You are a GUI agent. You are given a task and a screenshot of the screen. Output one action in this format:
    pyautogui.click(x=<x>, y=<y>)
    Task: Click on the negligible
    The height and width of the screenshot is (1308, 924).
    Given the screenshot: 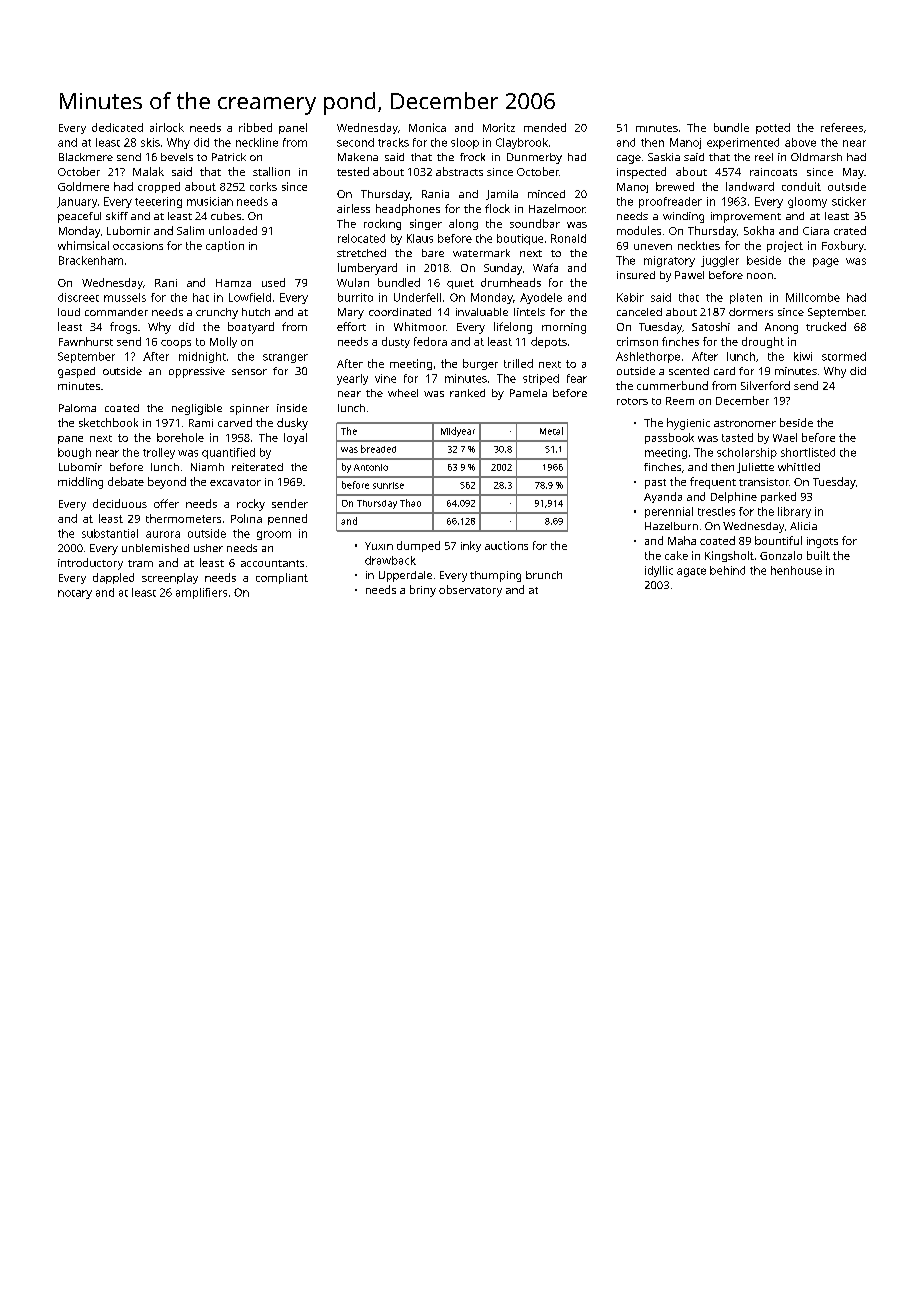 What is the action you would take?
    pyautogui.click(x=197, y=409)
